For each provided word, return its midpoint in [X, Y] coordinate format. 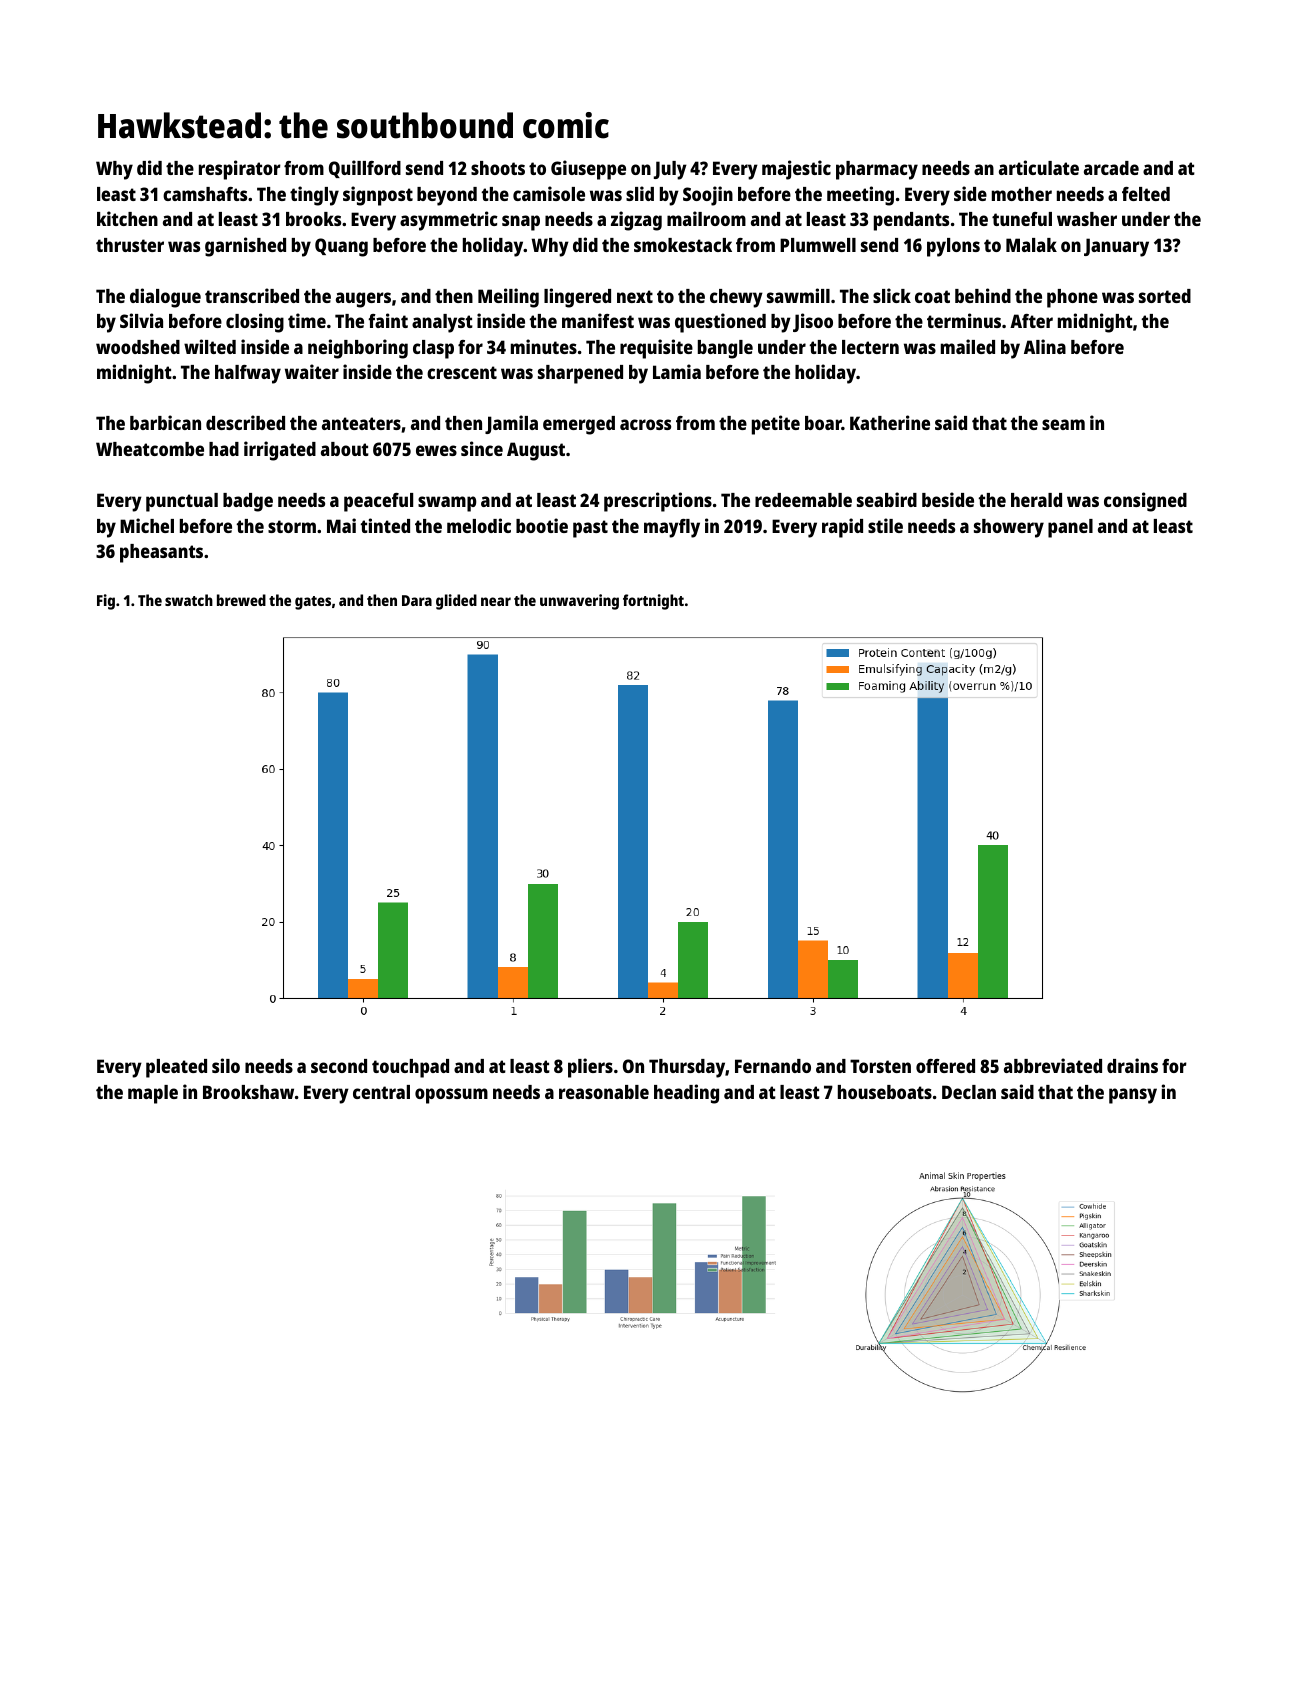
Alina [1045, 346]
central [381, 1092]
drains [1132, 1065]
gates [313, 603]
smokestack [683, 245]
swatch [189, 600]
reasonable [604, 1092]
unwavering [579, 602]
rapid [842, 528]
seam [1063, 424]
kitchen [127, 218]
